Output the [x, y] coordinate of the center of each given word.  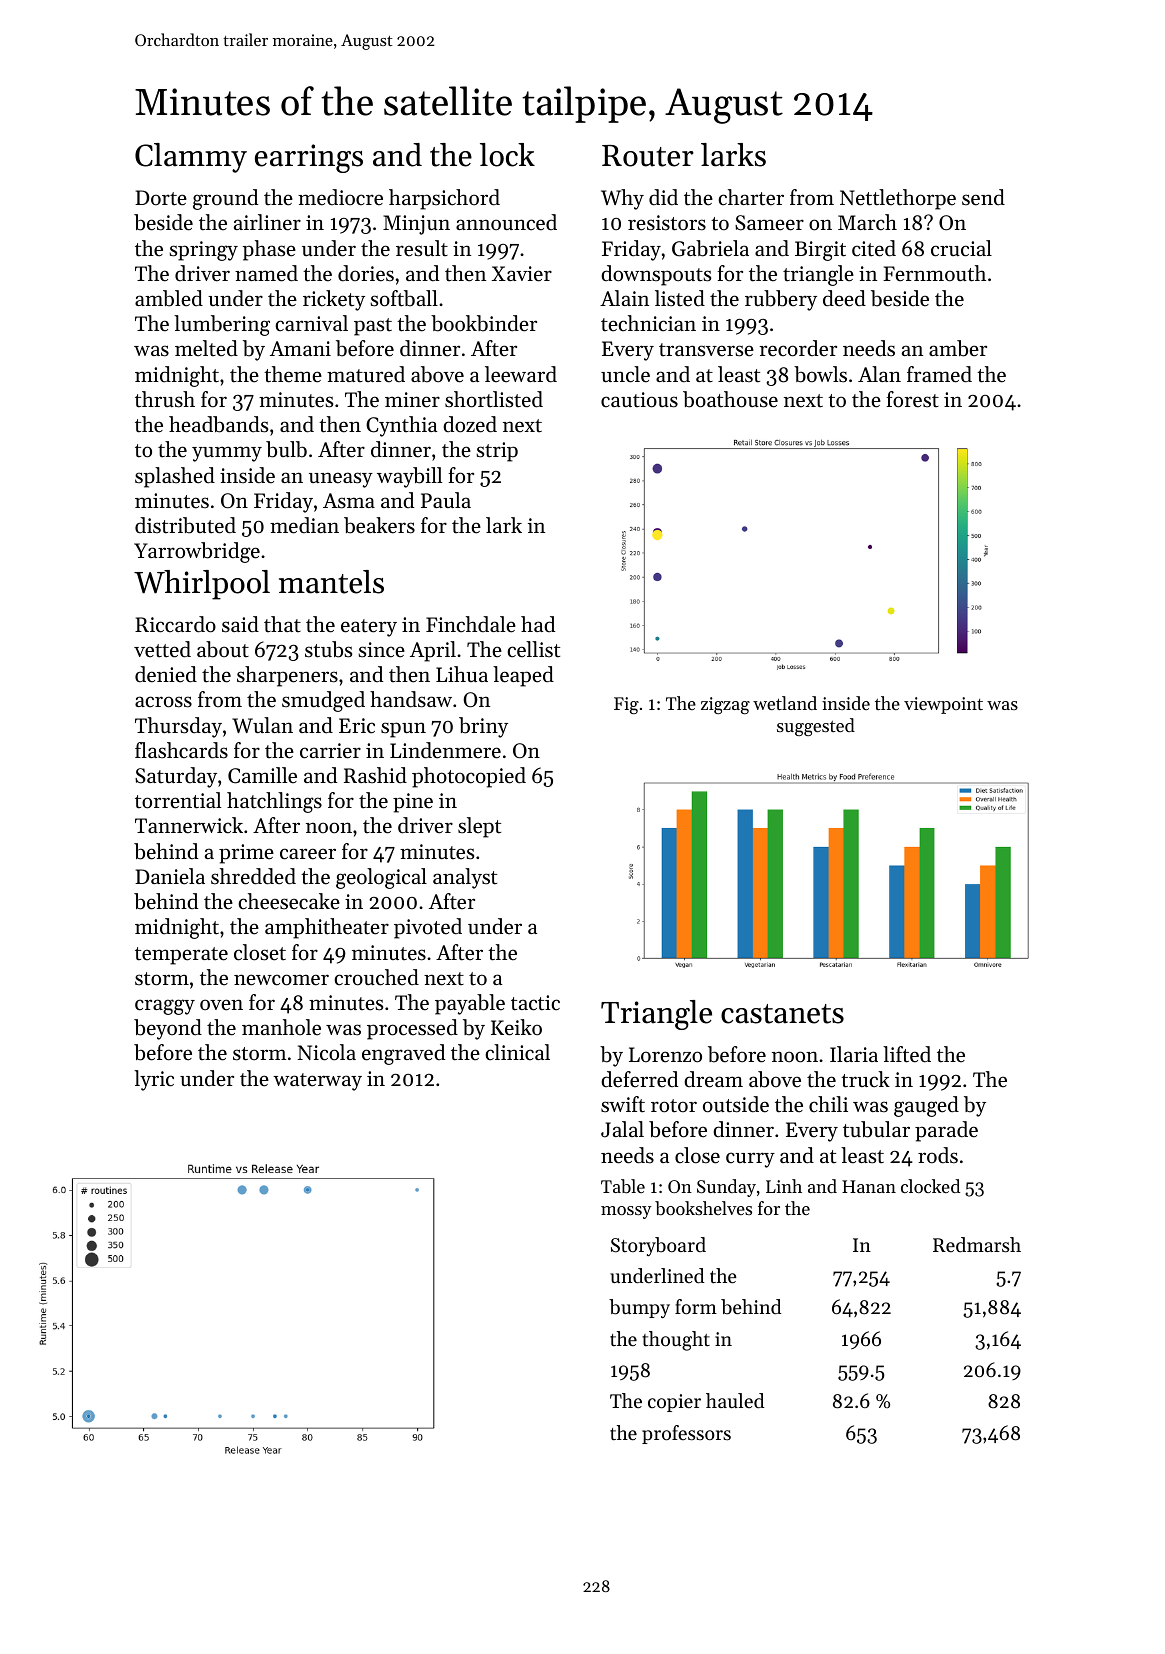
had [538, 624]
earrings [309, 158]
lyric [154, 1080]
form [696, 1306]
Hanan [869, 1186]
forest [912, 399]
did [663, 197]
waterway [317, 1082]
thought [676, 1341]
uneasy [341, 480]
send [983, 197]
